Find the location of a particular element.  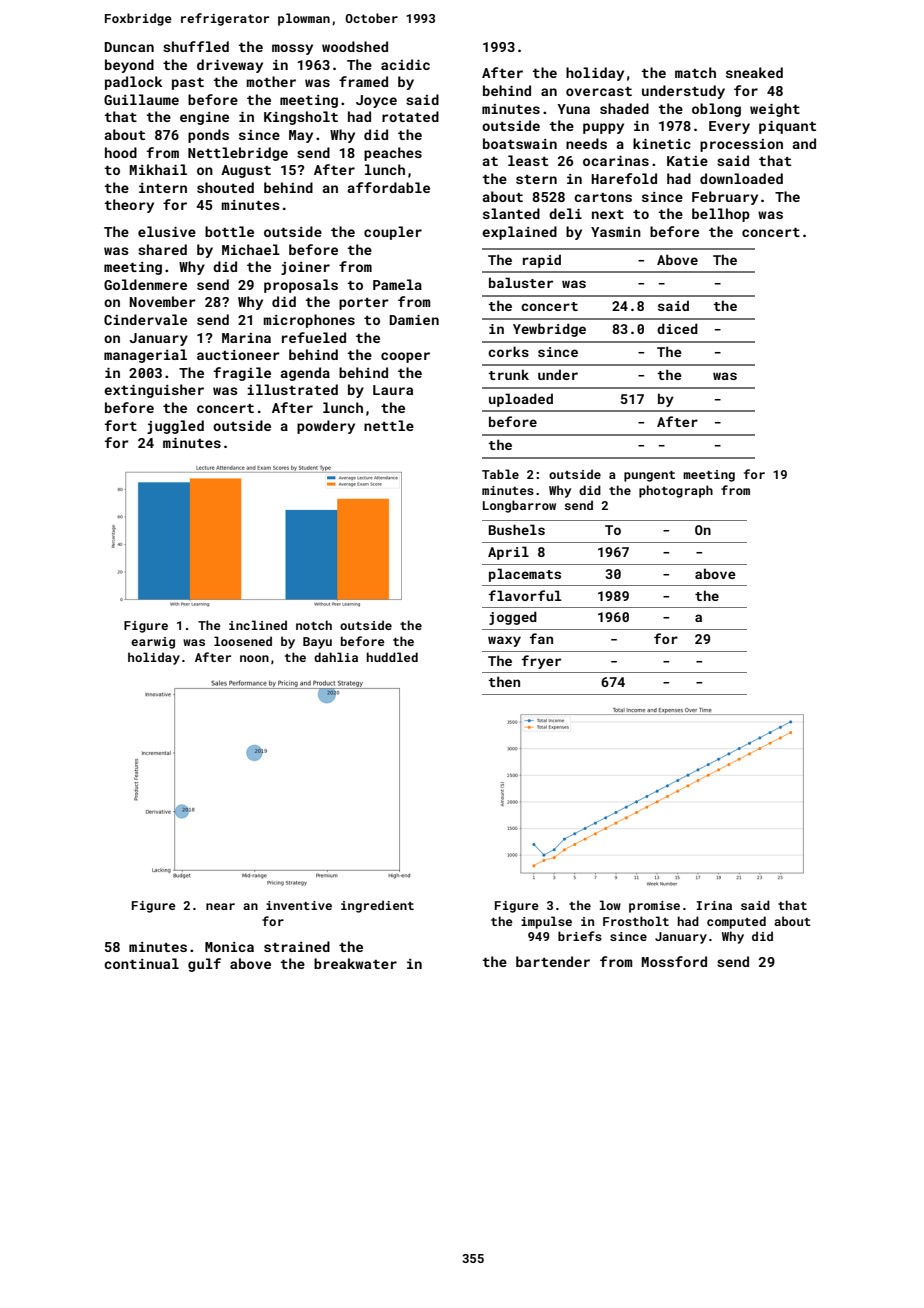

pungent is located at coordinates (649, 476).
